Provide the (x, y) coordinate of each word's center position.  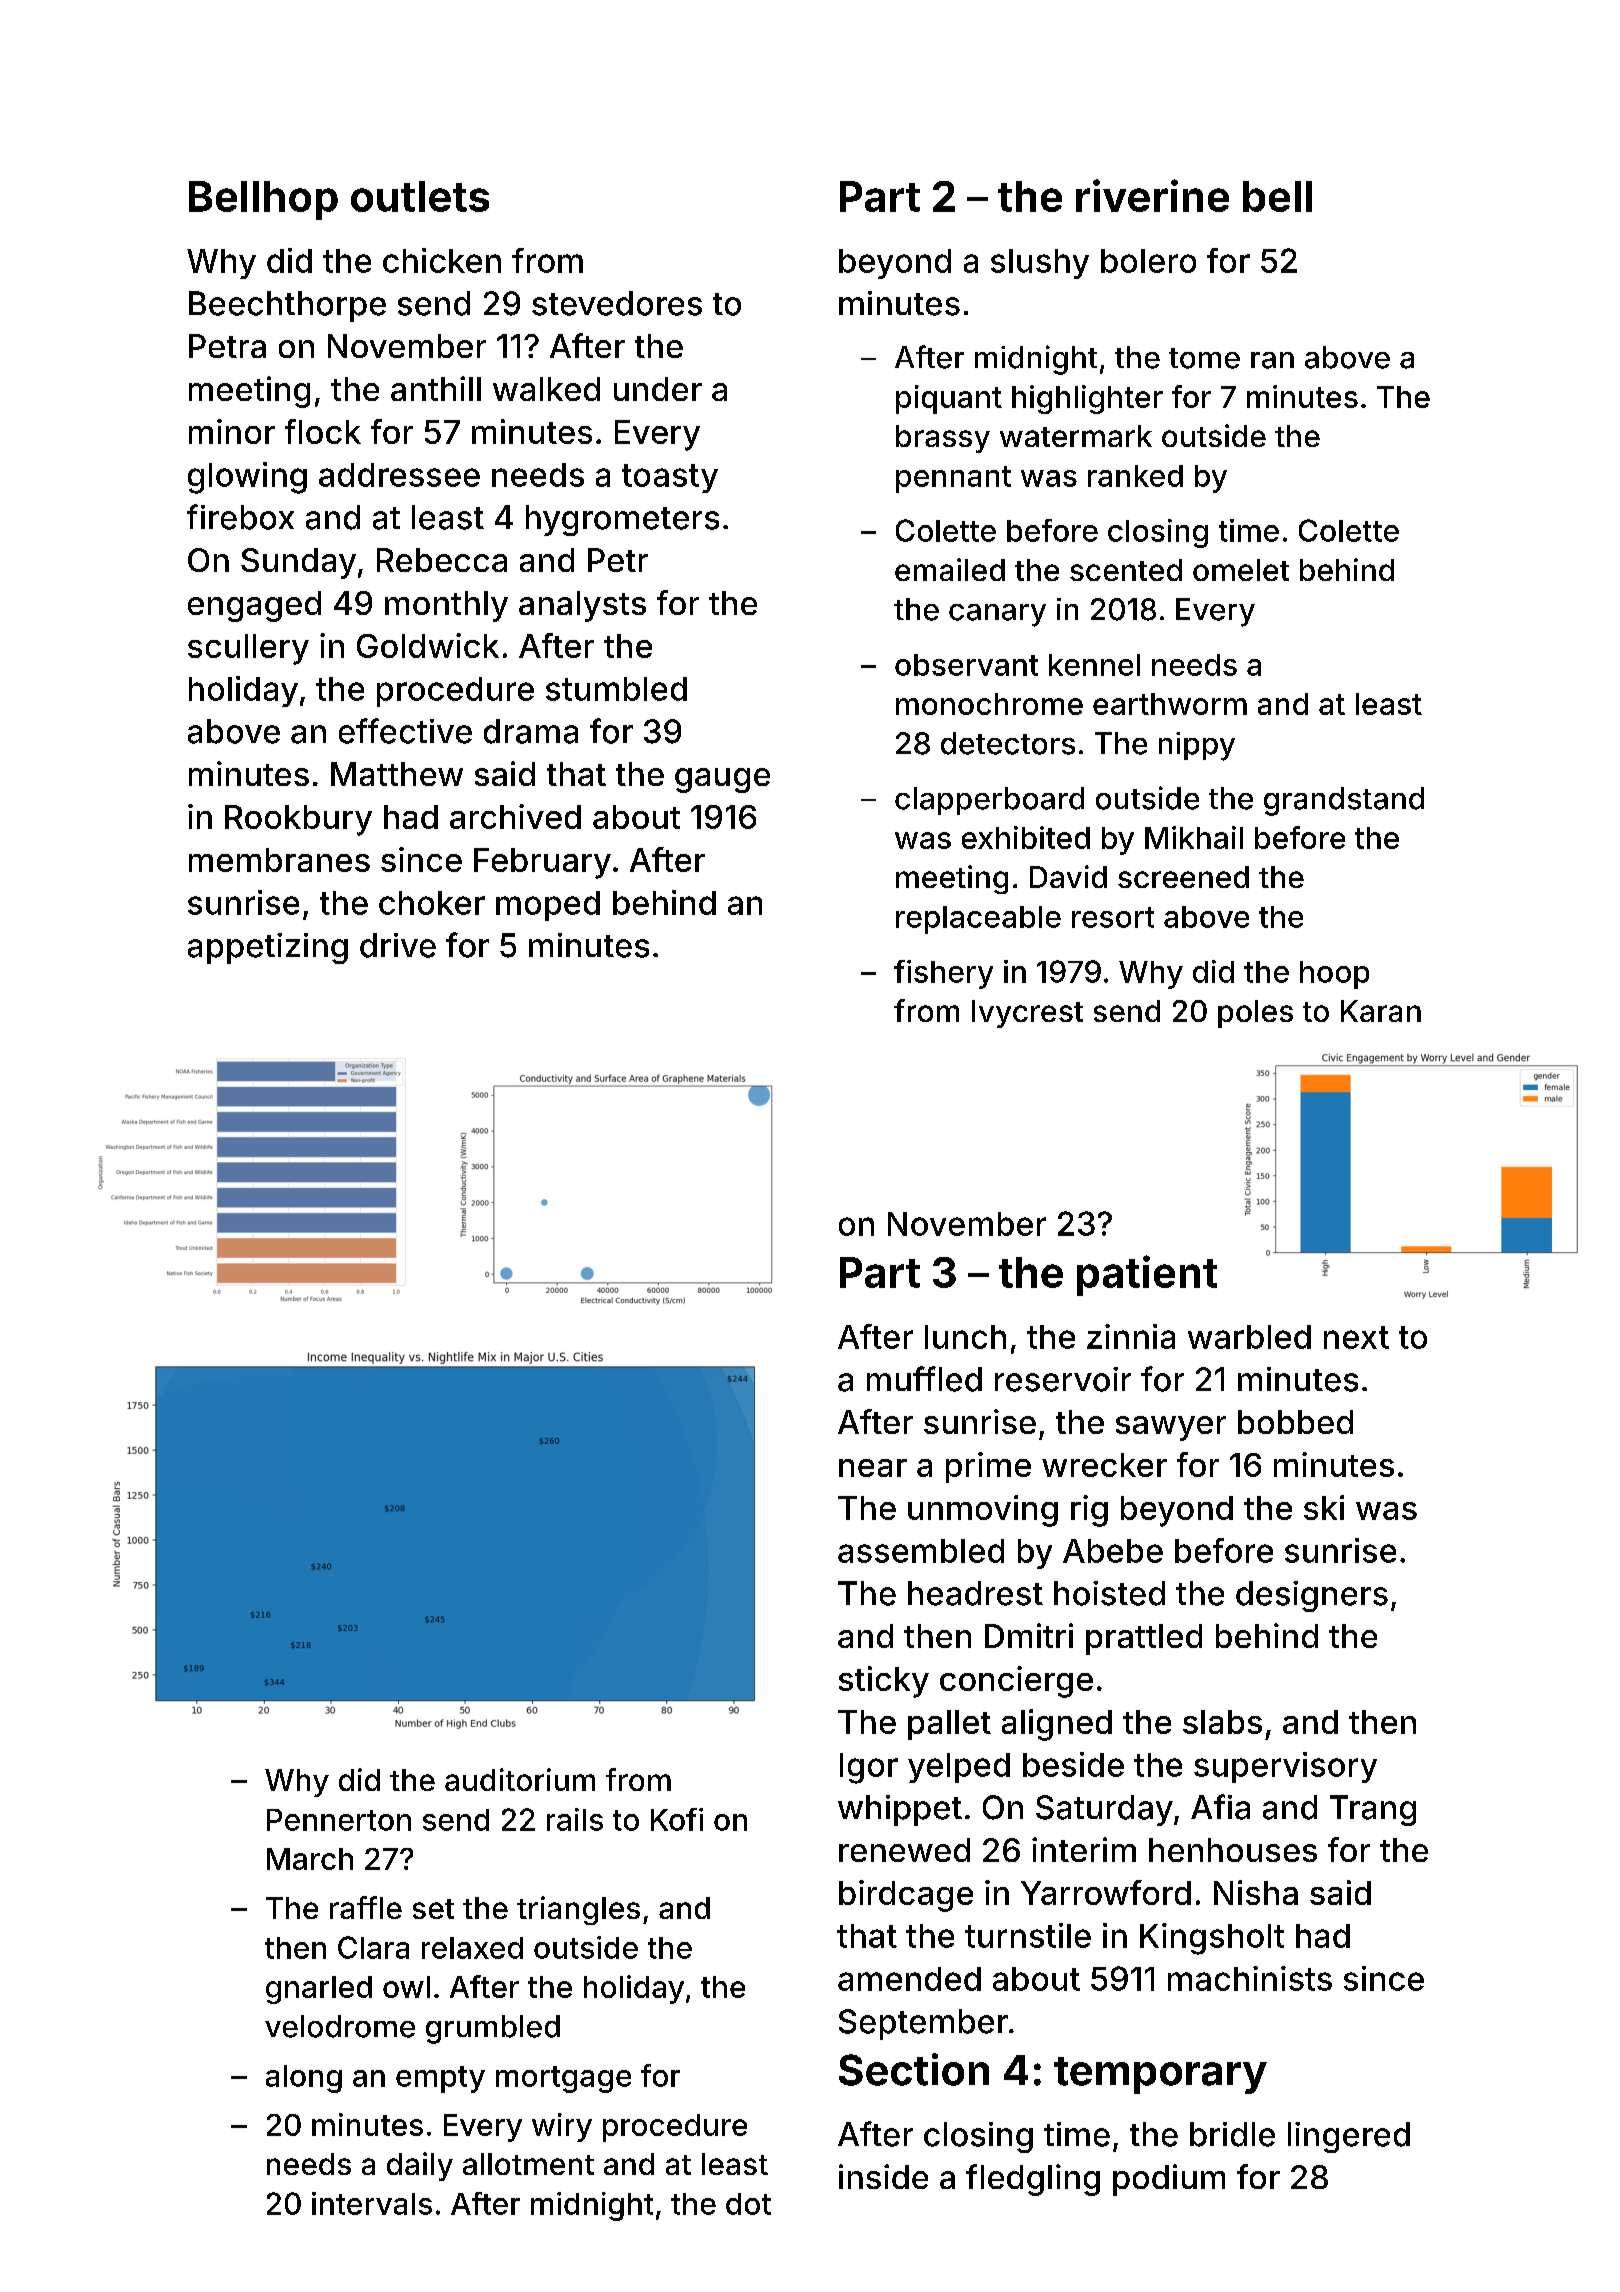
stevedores (617, 303)
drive (398, 945)
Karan (1381, 1011)
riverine (1152, 195)
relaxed (472, 1948)
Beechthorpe (287, 306)
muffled (924, 1379)
